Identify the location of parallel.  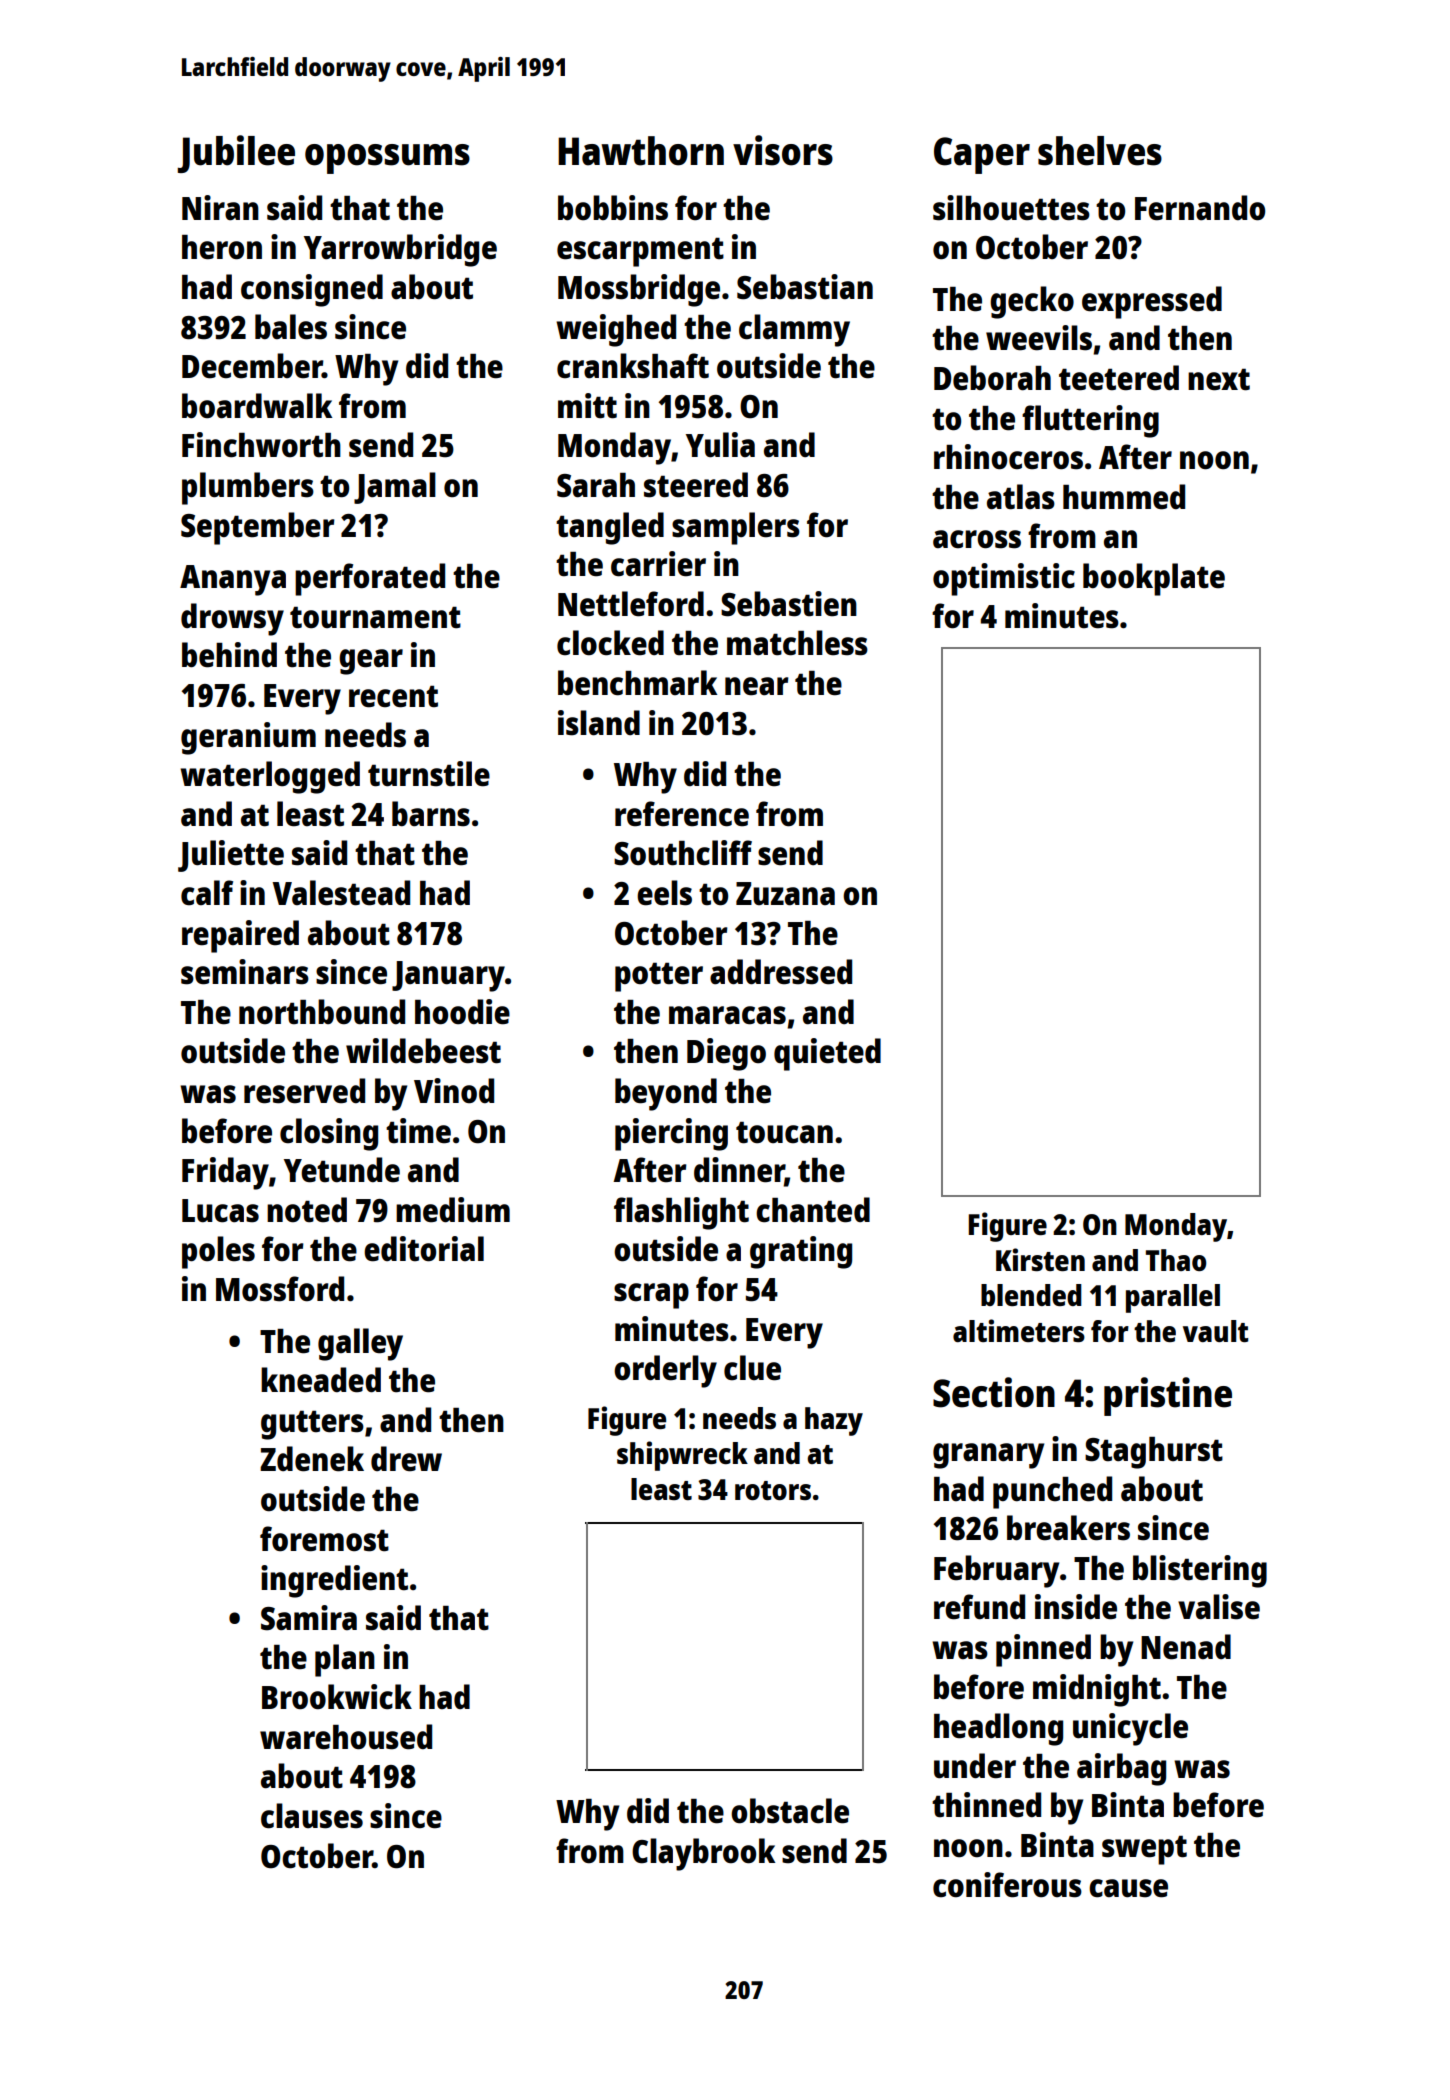
(1173, 1298).
